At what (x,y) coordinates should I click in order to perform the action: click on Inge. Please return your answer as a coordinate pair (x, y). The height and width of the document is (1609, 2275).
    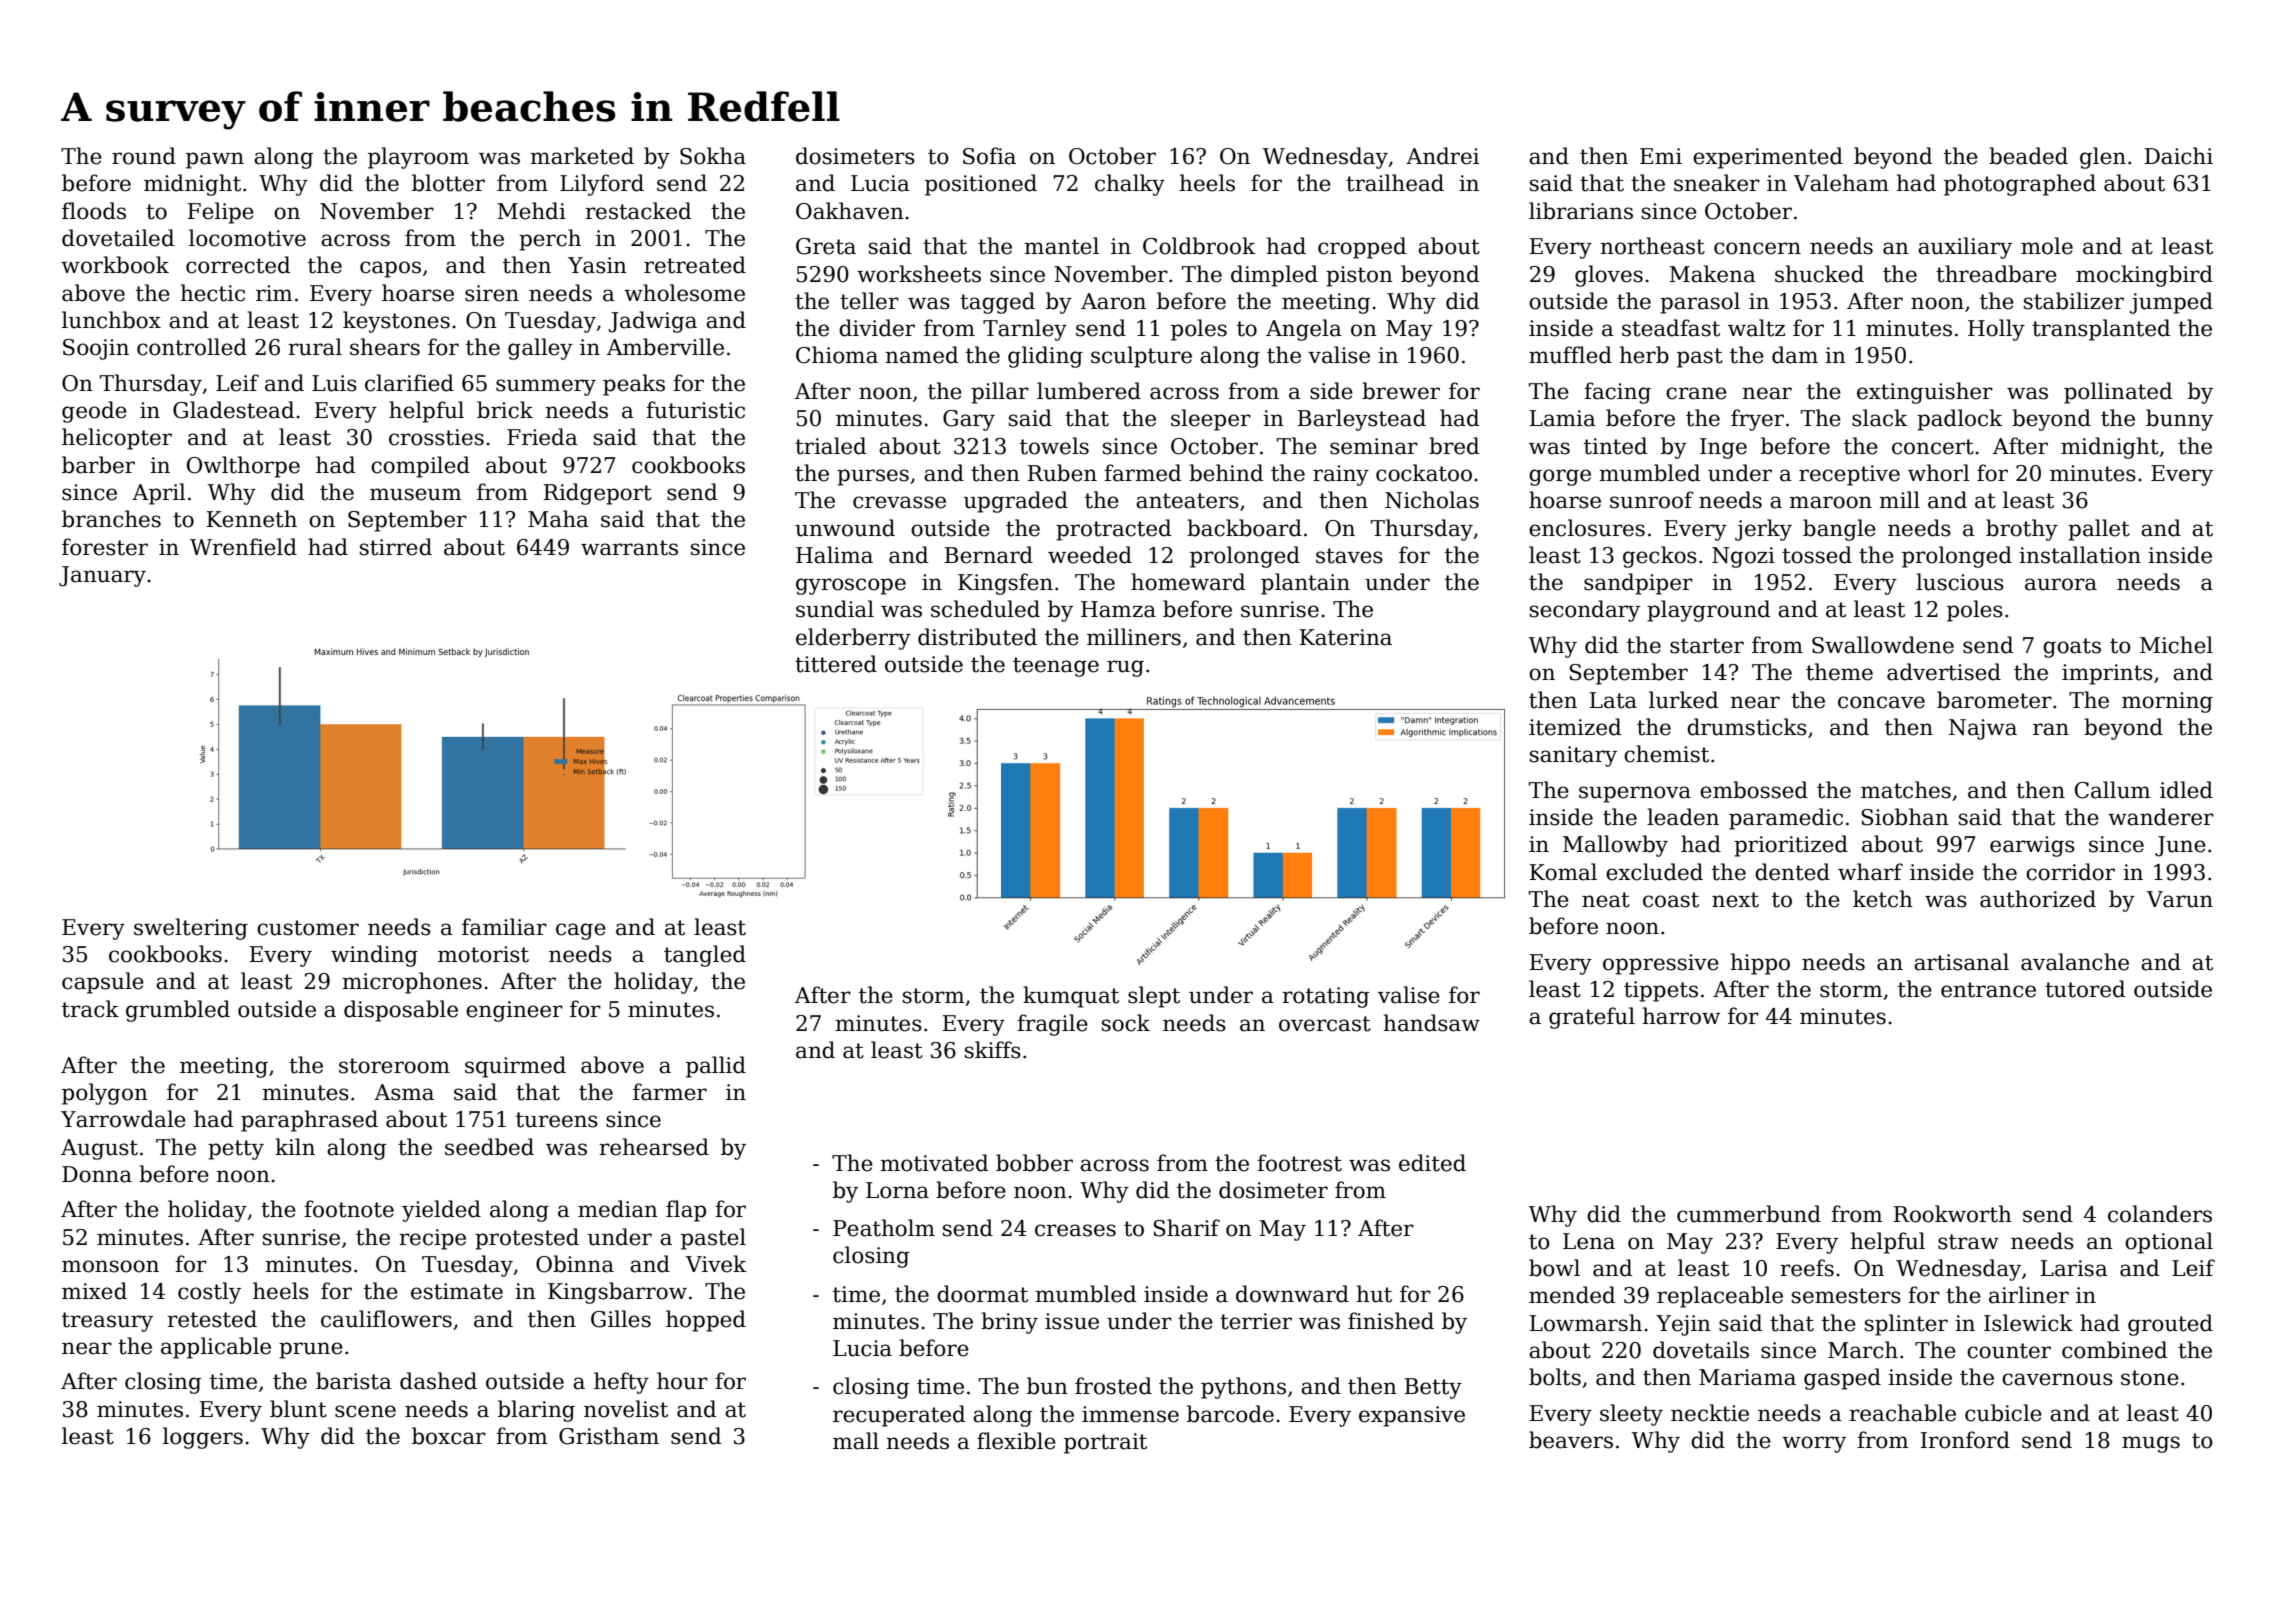
    Looking at the image, I should click on (1723, 448).
